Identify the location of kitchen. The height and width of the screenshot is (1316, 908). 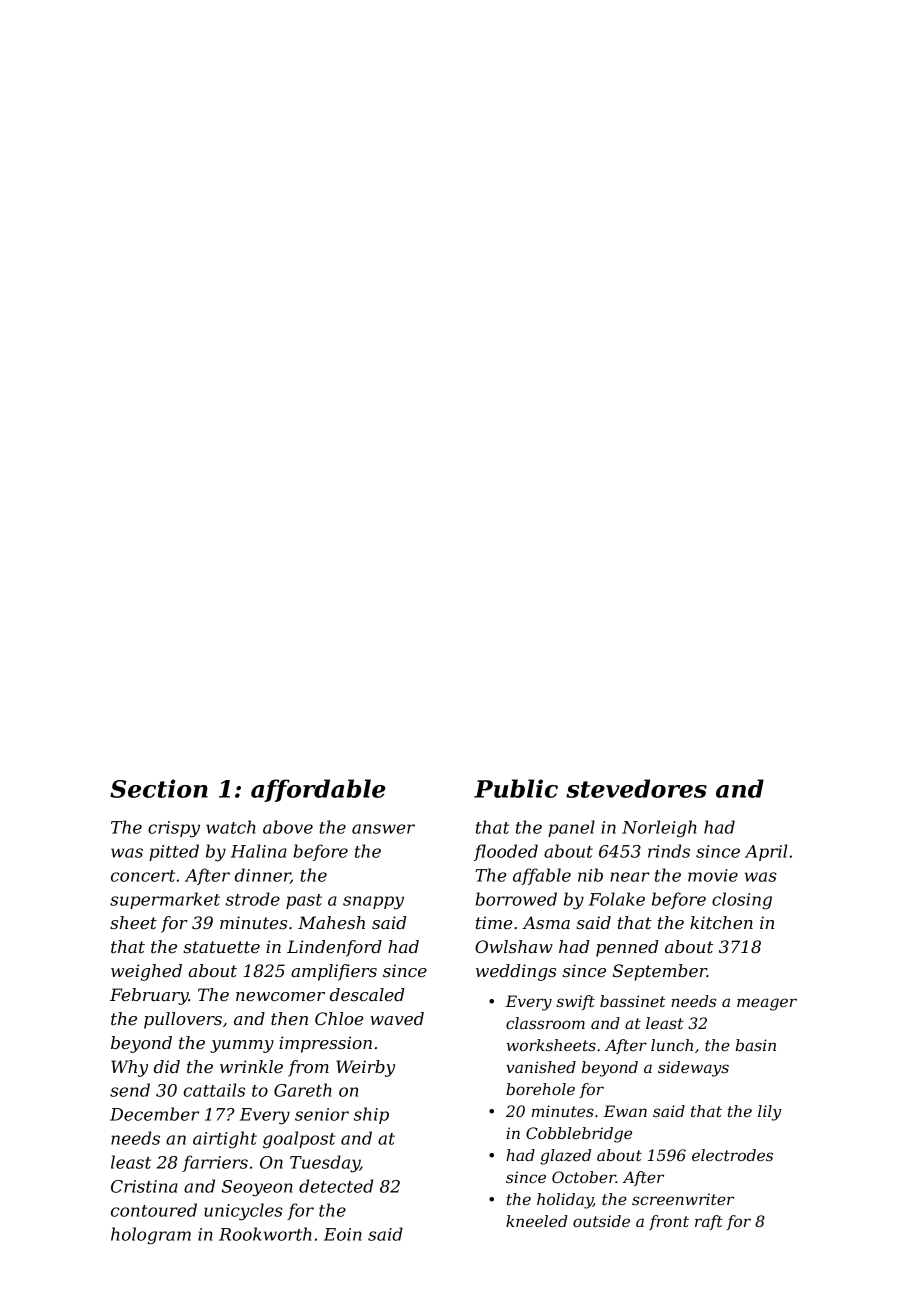
(721, 922).
